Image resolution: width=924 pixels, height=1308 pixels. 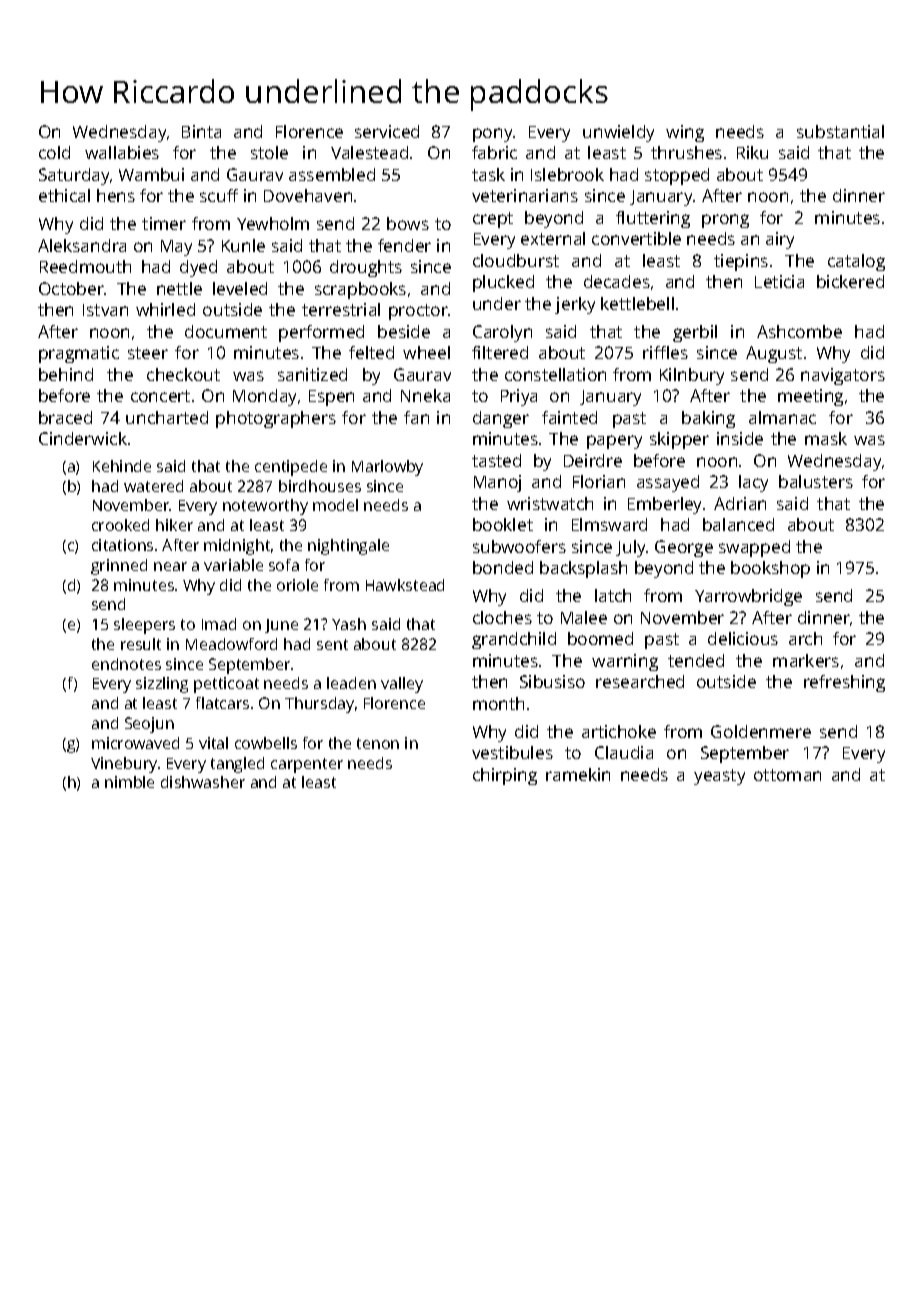 I want to click on Thursday, so click(x=319, y=705).
